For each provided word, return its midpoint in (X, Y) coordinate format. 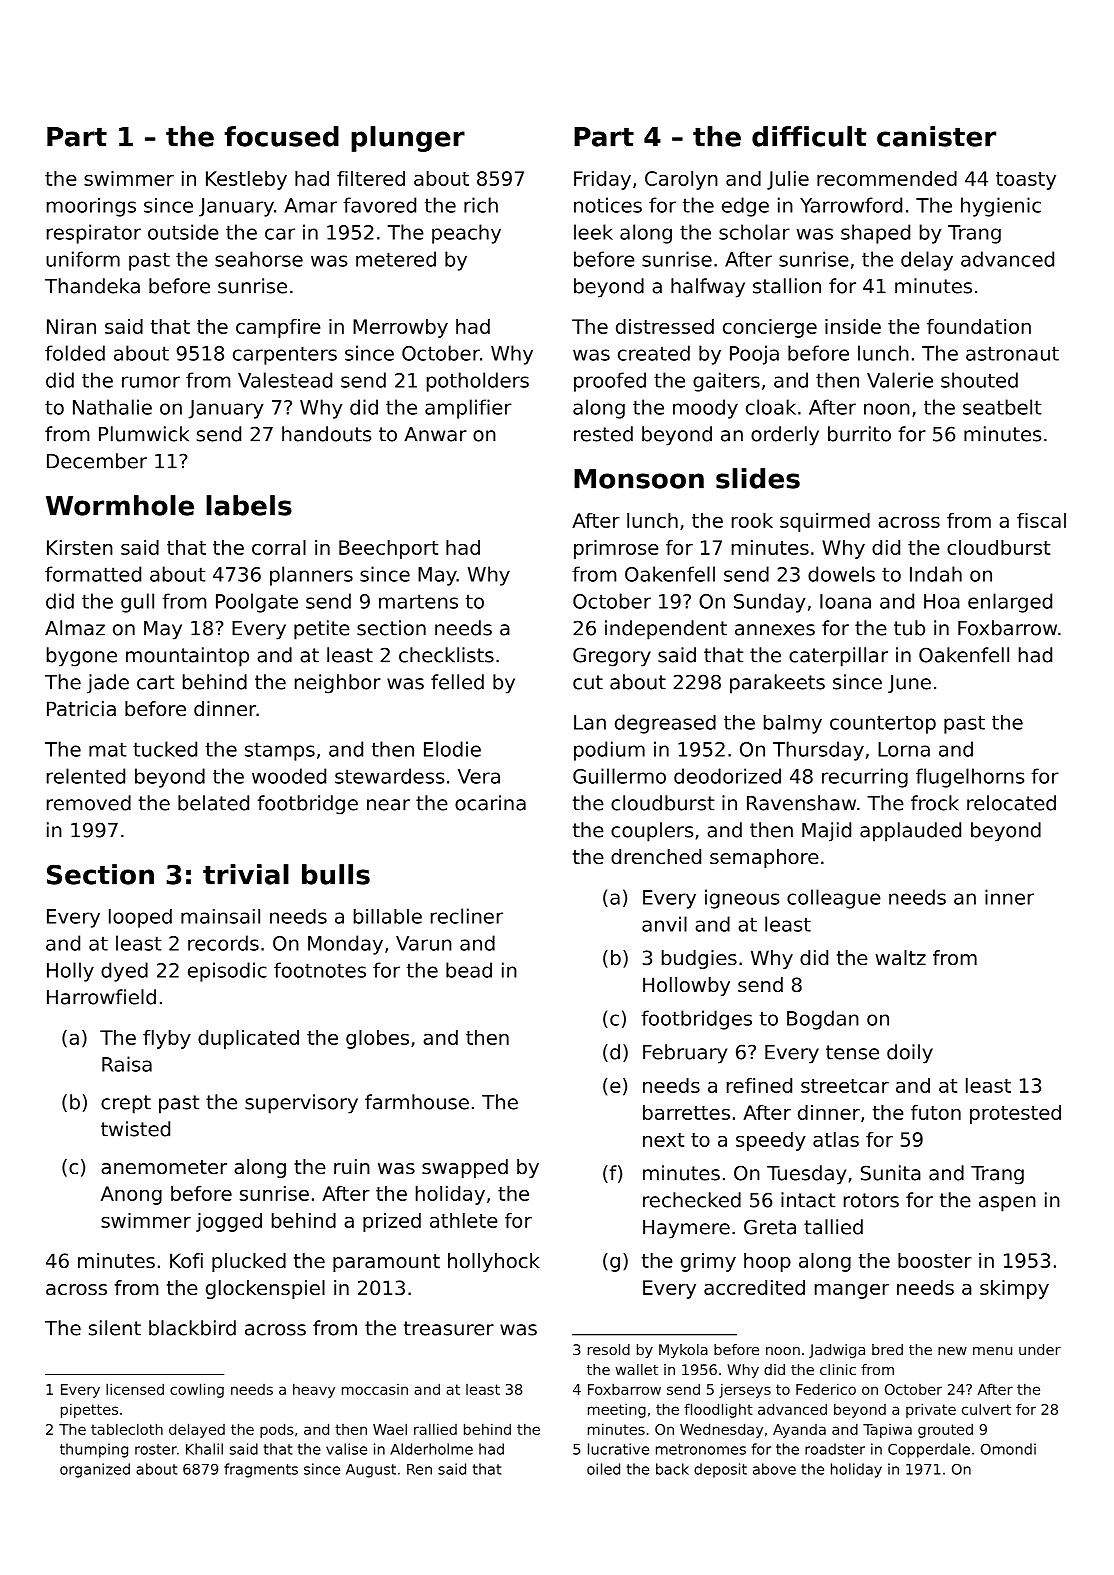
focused (281, 136)
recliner (467, 916)
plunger (408, 139)
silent (115, 1328)
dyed (124, 972)
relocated (1011, 803)
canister (936, 136)
